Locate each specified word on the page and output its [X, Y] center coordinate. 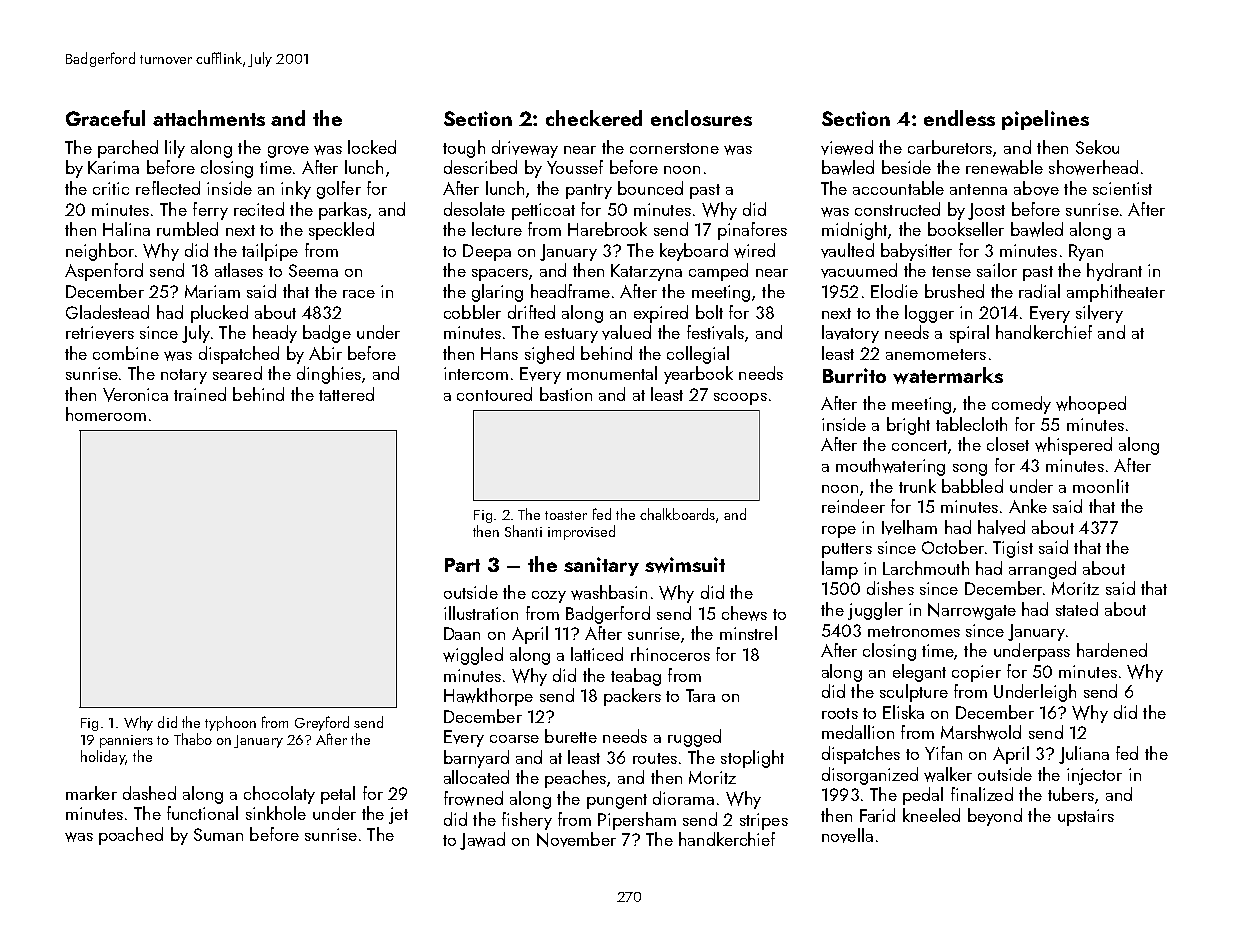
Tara [700, 695]
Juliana [1084, 755]
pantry [589, 191]
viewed [847, 147]
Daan [462, 633]
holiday [103, 757]
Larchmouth [926, 568]
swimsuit [685, 565]
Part [462, 565]
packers [632, 697]
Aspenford [104, 272]
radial [1039, 291]
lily [175, 149]
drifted [531, 312]
